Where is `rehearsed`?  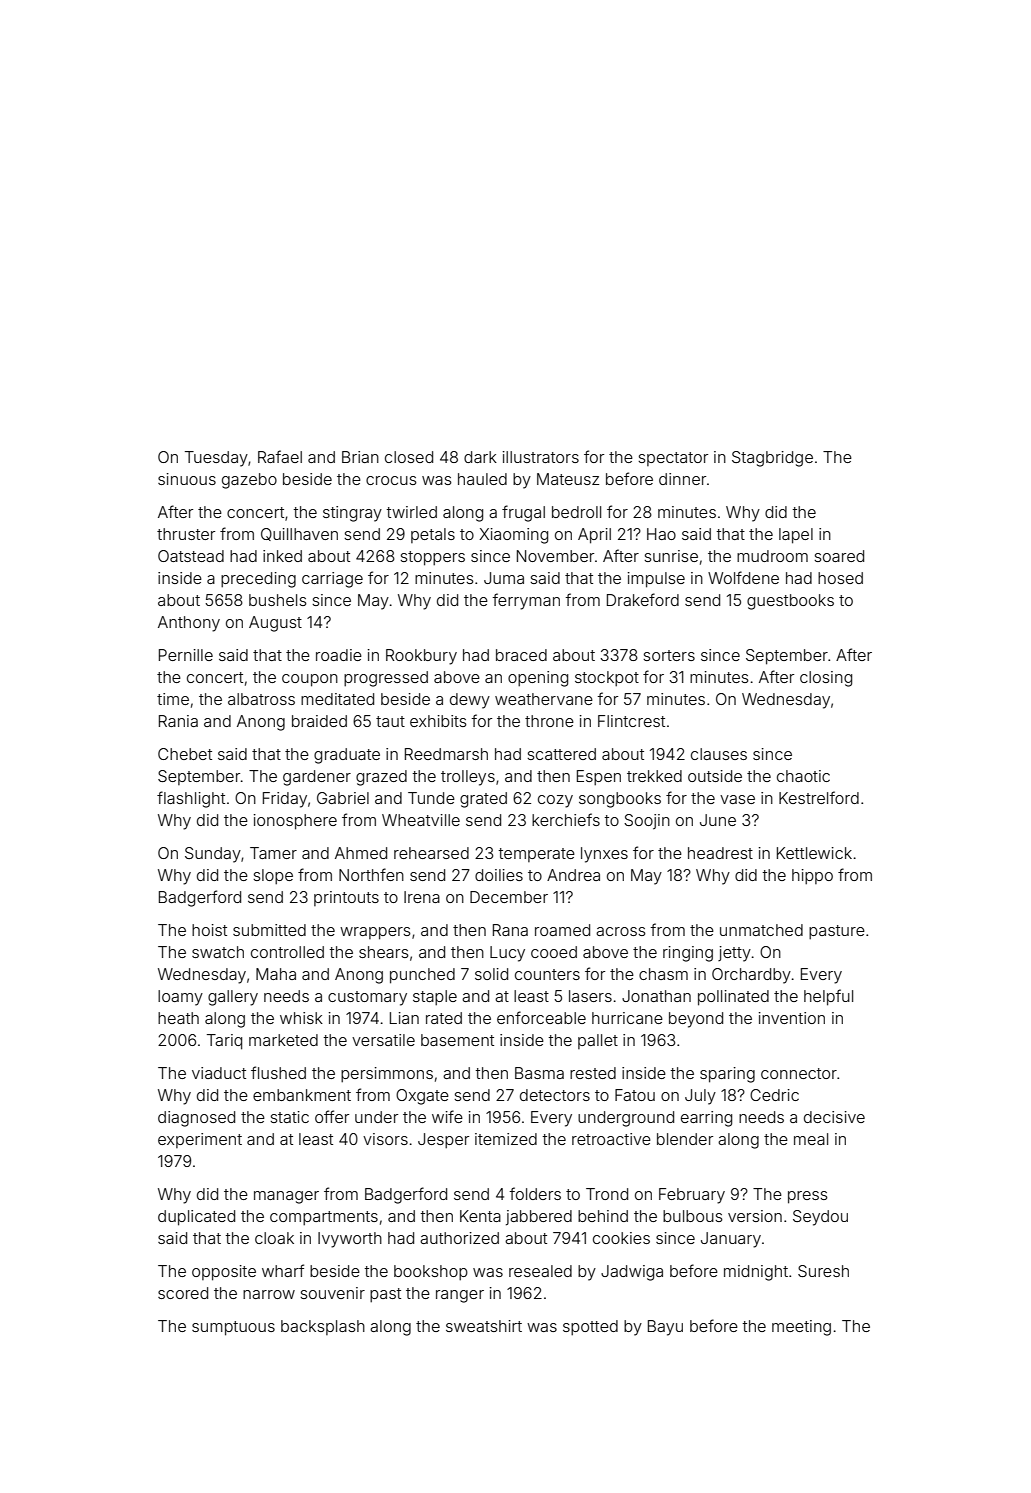
rehearsed is located at coordinates (431, 853).
